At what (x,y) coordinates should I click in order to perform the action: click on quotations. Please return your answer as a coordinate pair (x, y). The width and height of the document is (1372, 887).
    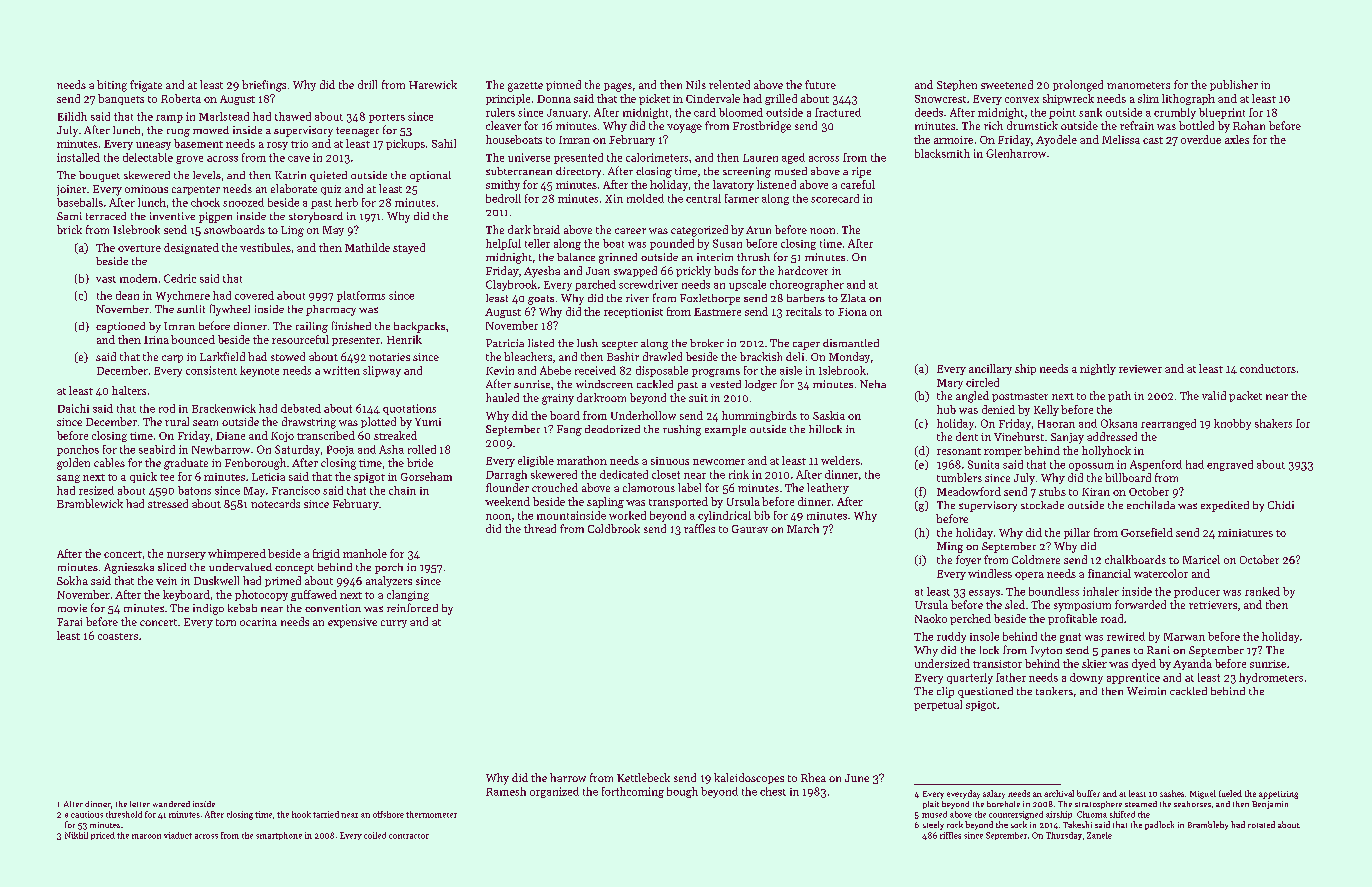
    Looking at the image, I should click on (409, 409).
